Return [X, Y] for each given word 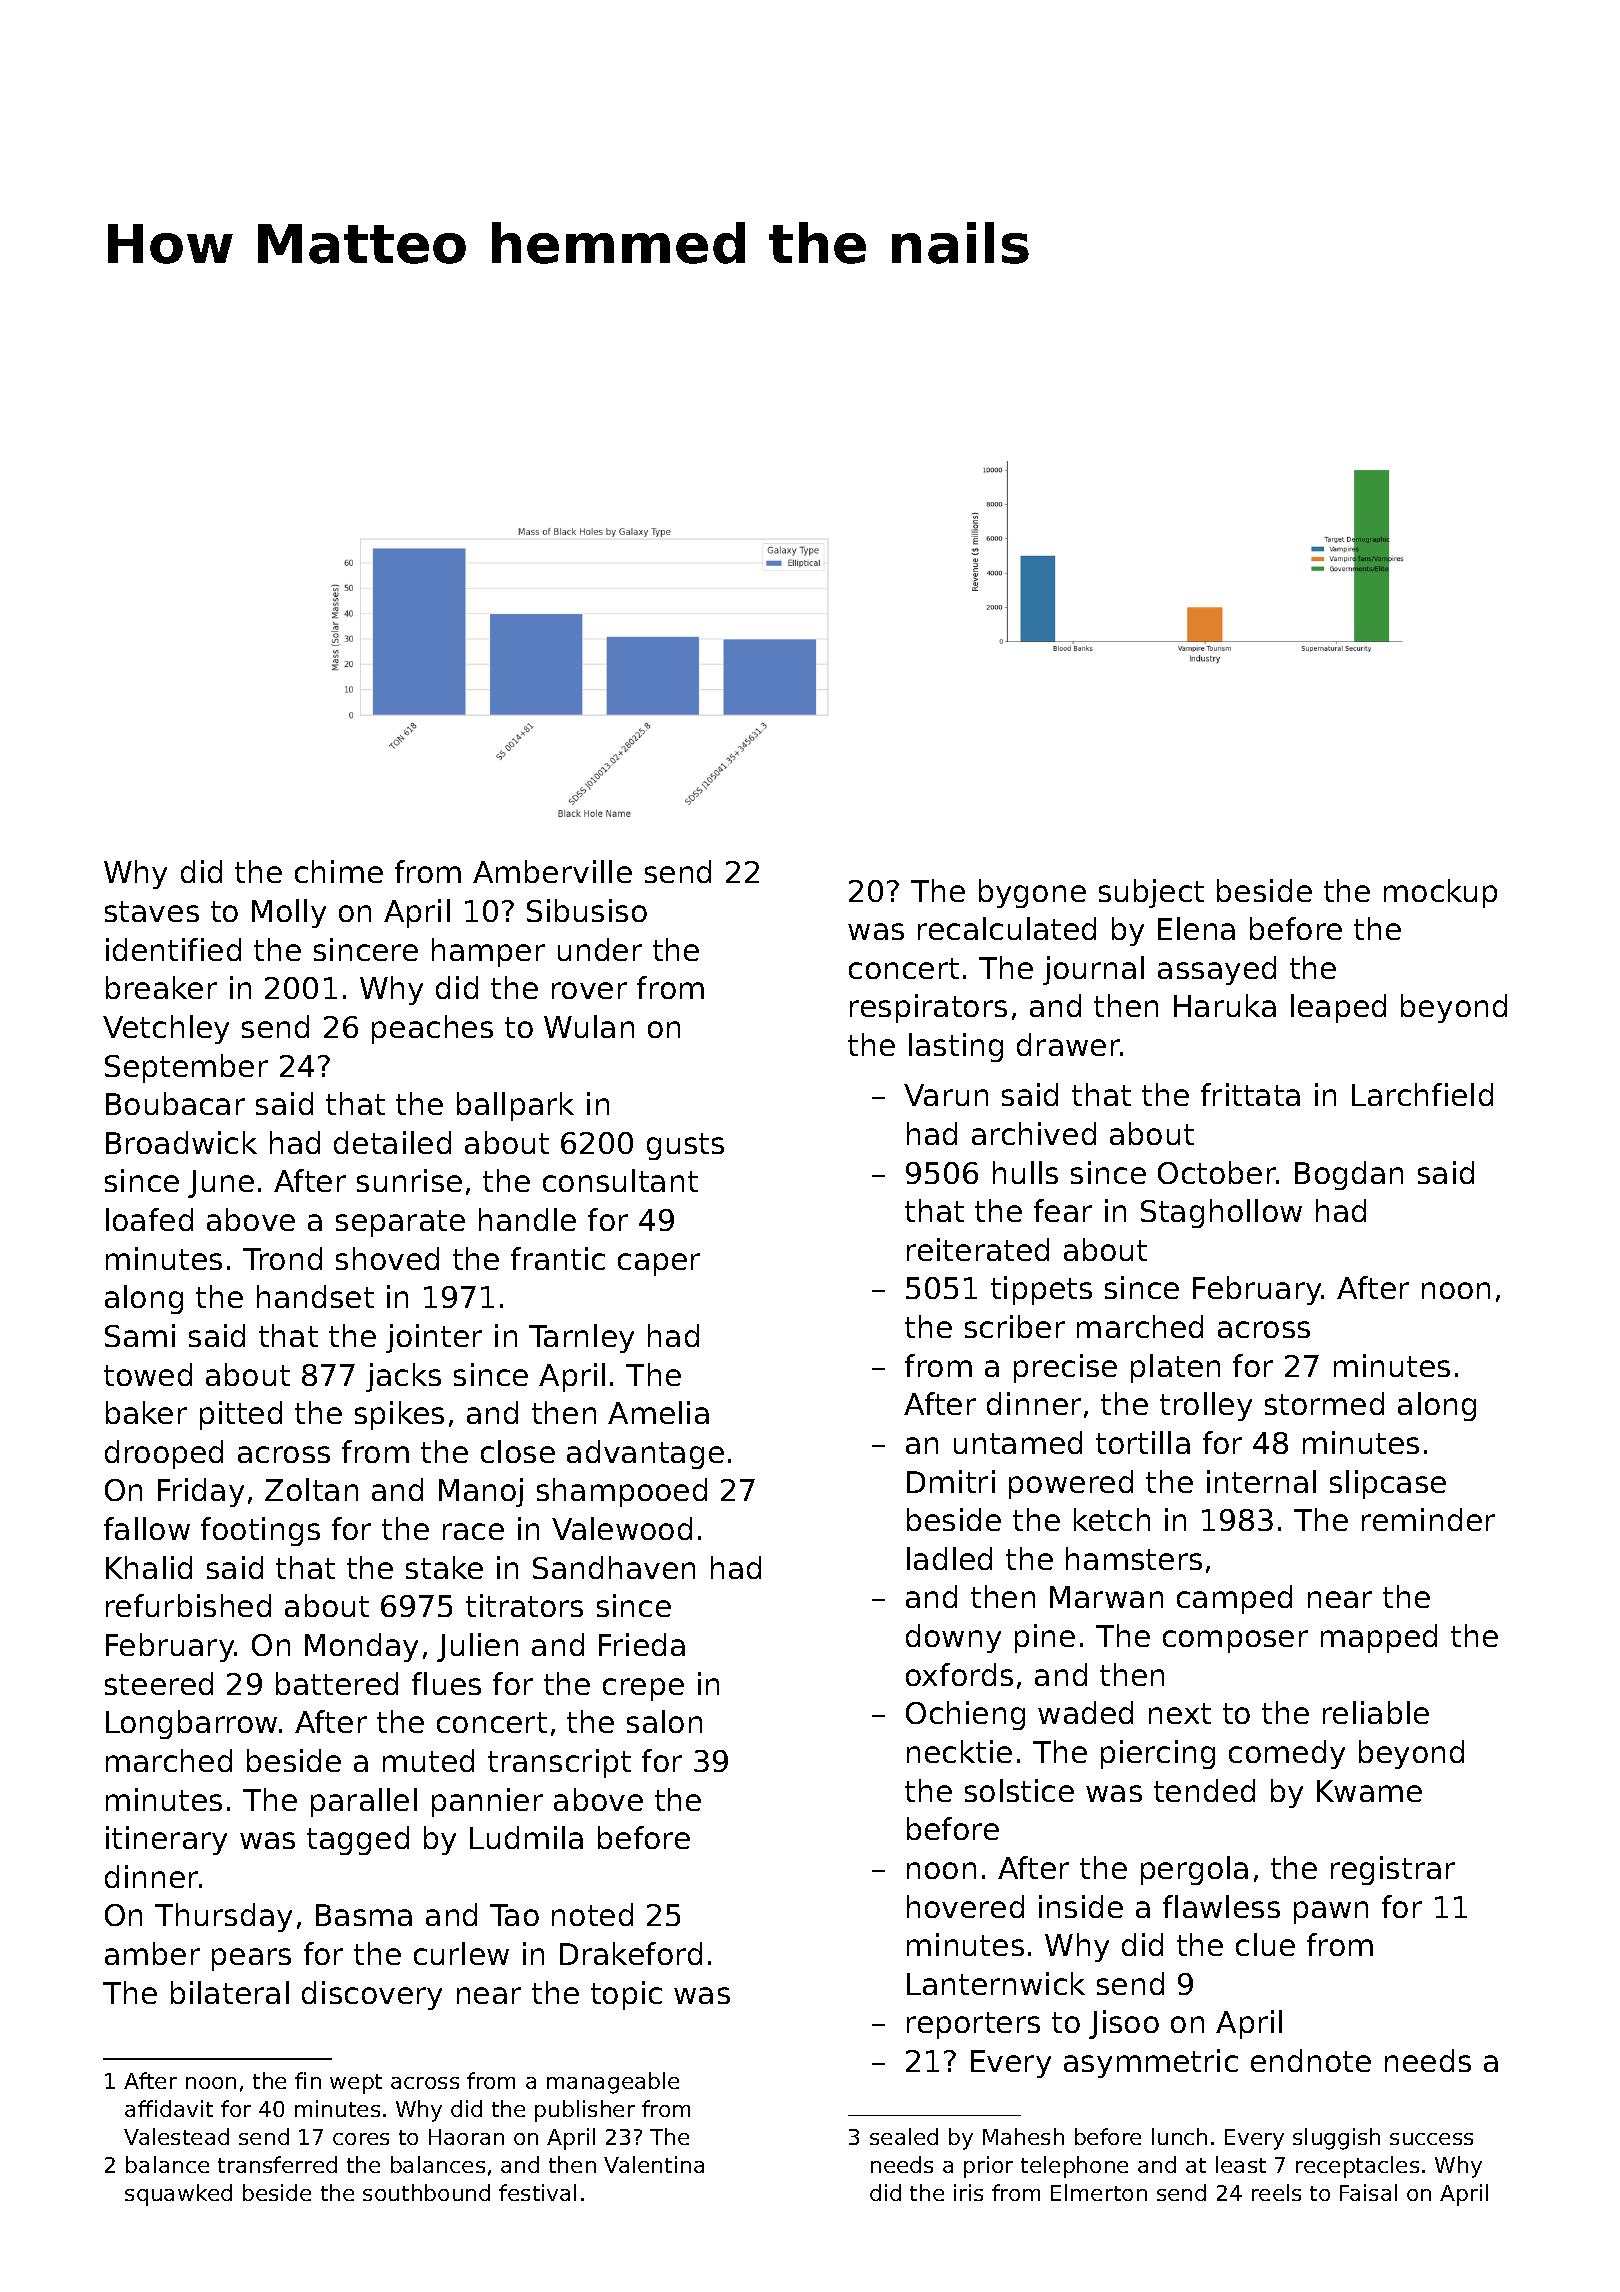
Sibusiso [587, 910]
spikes [399, 1415]
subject [1151, 893]
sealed [904, 2136]
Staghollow [1221, 1213]
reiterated [978, 1249]
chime [339, 871]
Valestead [176, 2136]
